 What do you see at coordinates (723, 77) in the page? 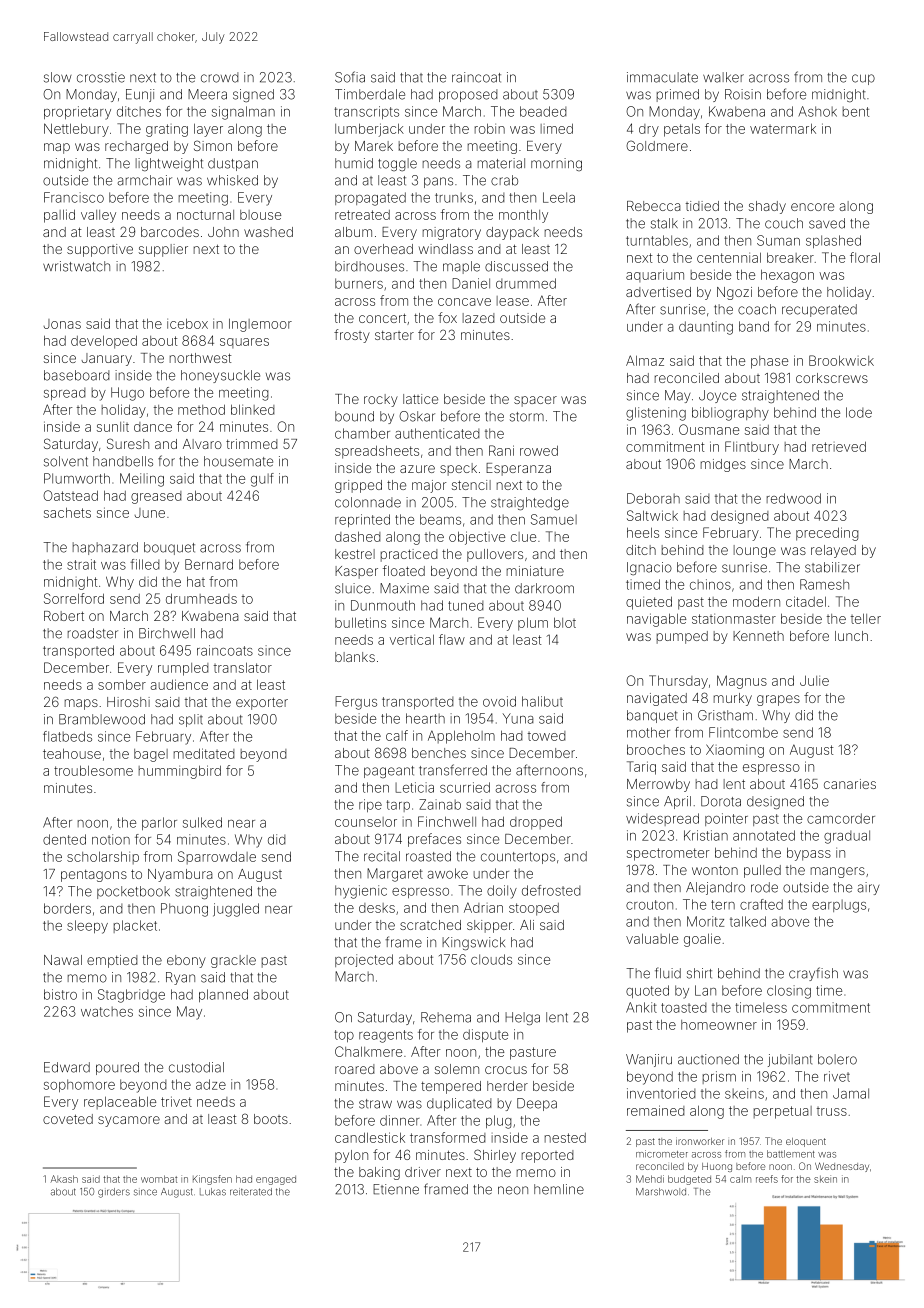
I see `walker` at bounding box center [723, 77].
